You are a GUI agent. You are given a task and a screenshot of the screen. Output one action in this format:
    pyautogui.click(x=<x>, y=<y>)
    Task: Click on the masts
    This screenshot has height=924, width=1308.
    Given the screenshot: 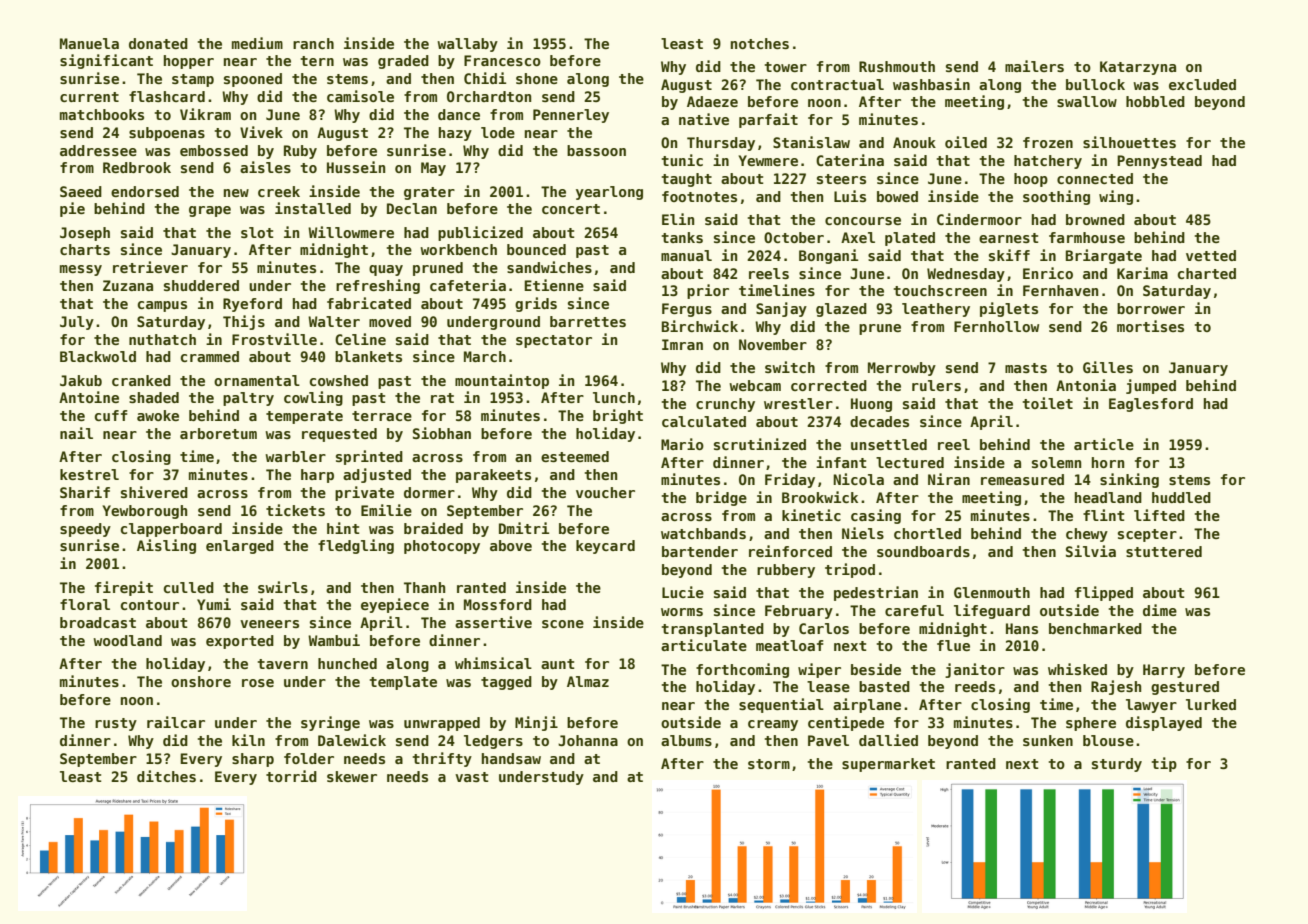 What is the action you would take?
    pyautogui.click(x=1026, y=368)
